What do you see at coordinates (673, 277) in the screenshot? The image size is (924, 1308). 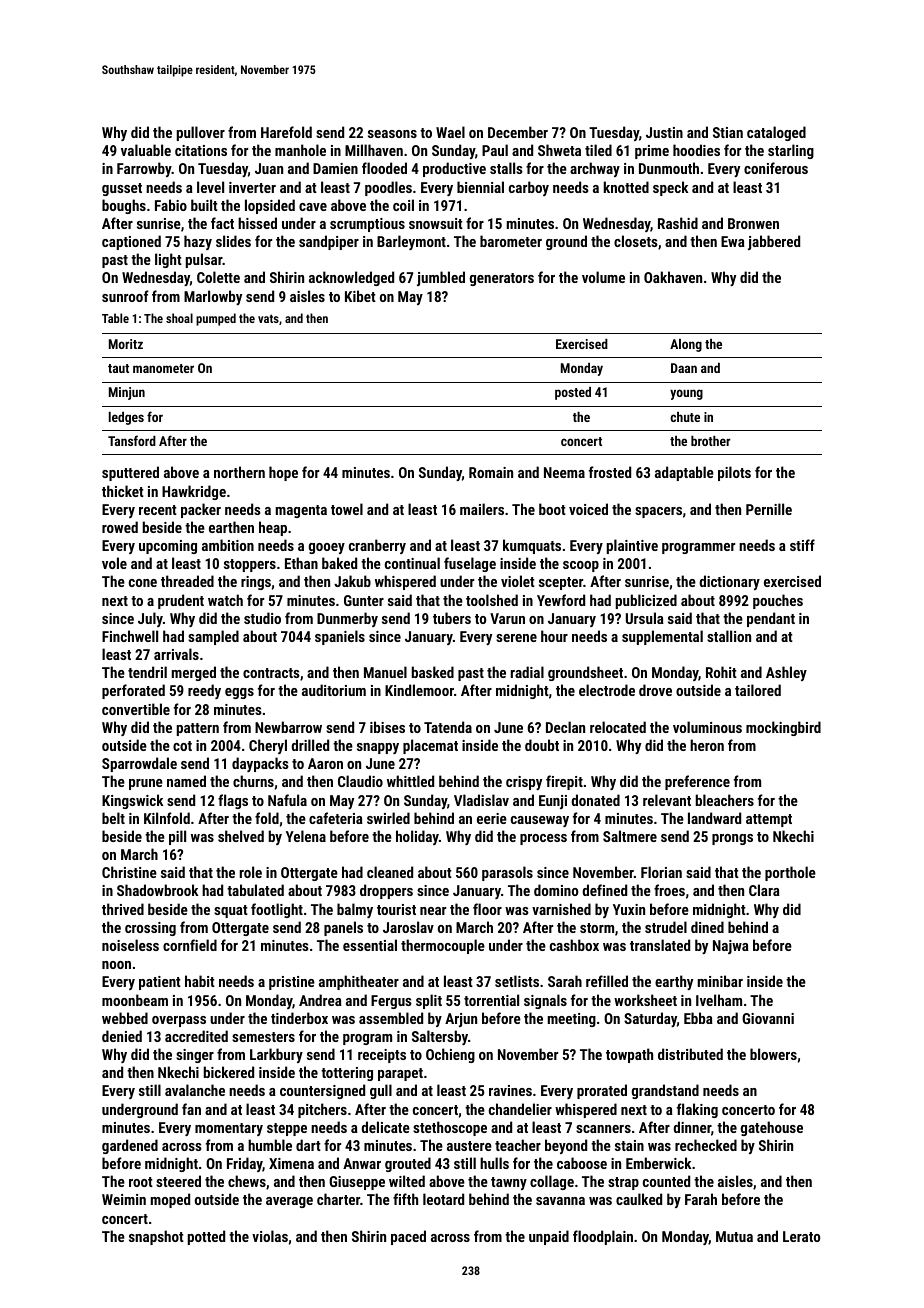 I see `Oakhaven` at bounding box center [673, 277].
